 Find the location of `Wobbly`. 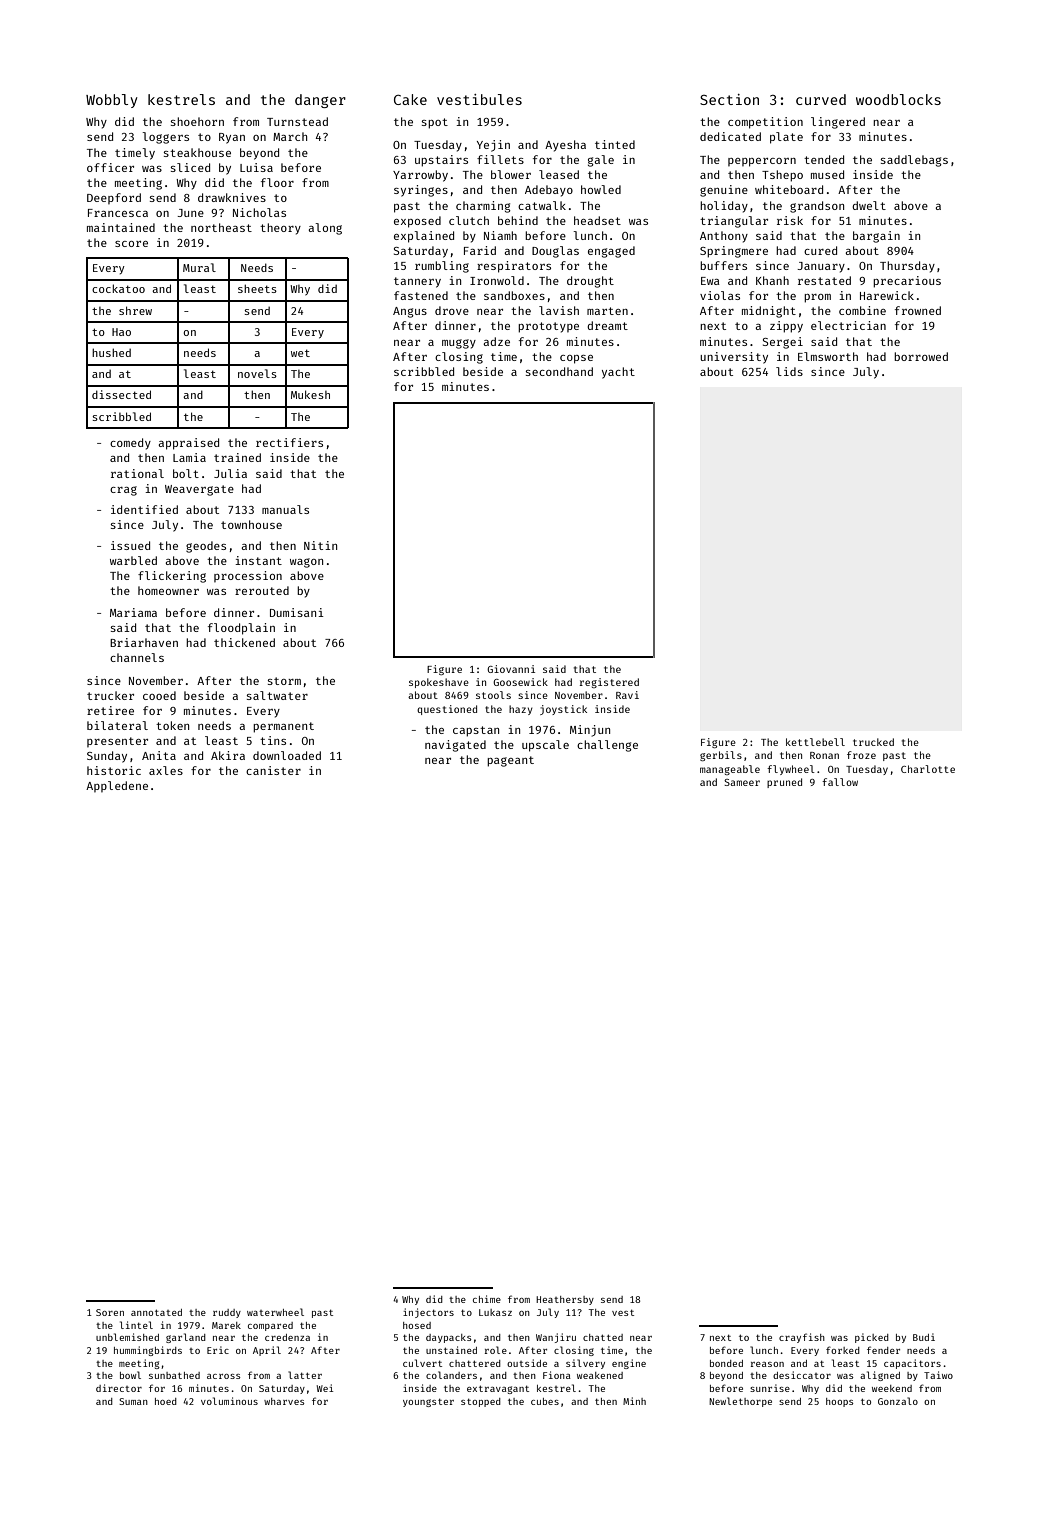

Wobbly is located at coordinates (112, 101).
